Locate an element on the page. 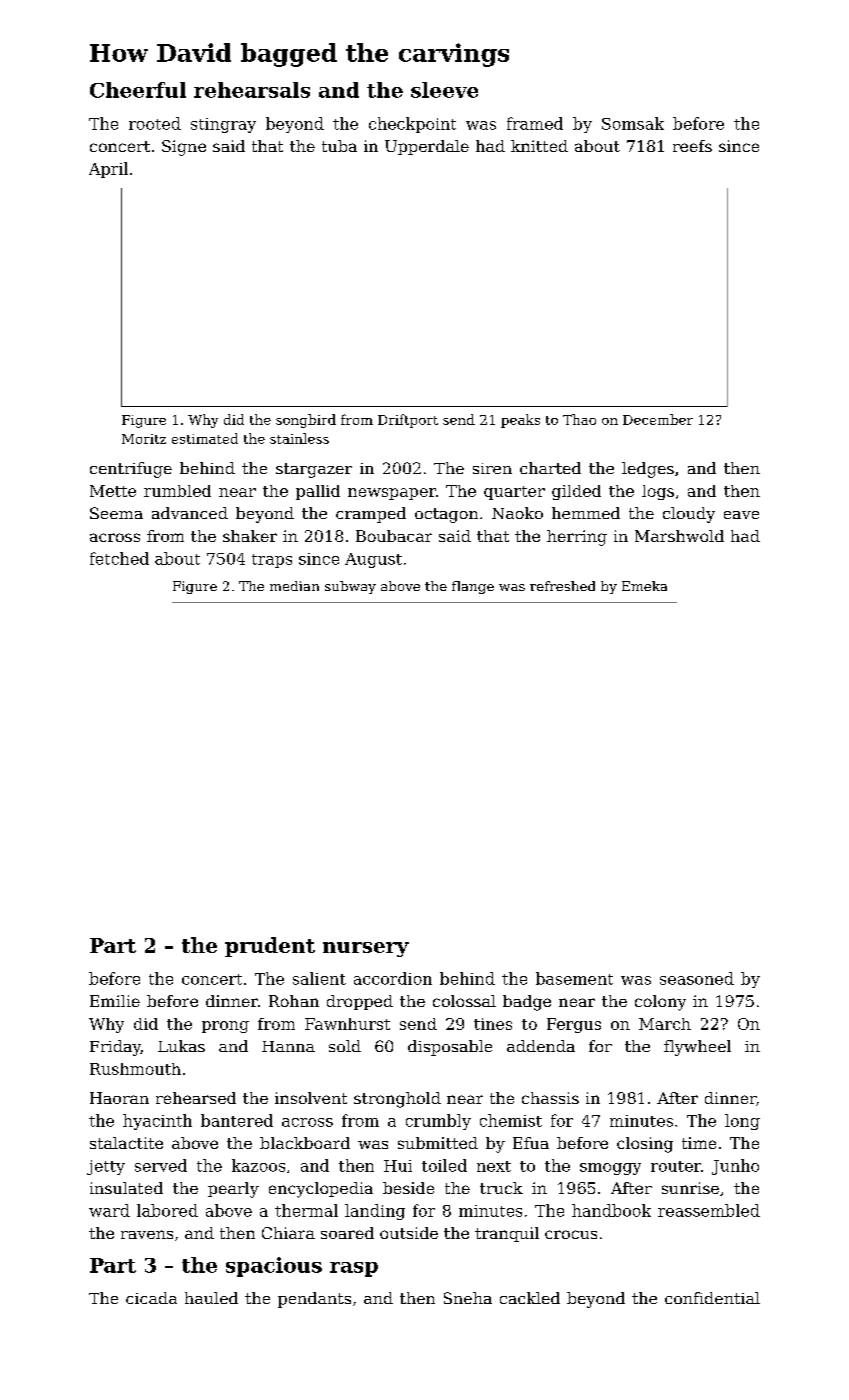  sleeve is located at coordinates (444, 90).
